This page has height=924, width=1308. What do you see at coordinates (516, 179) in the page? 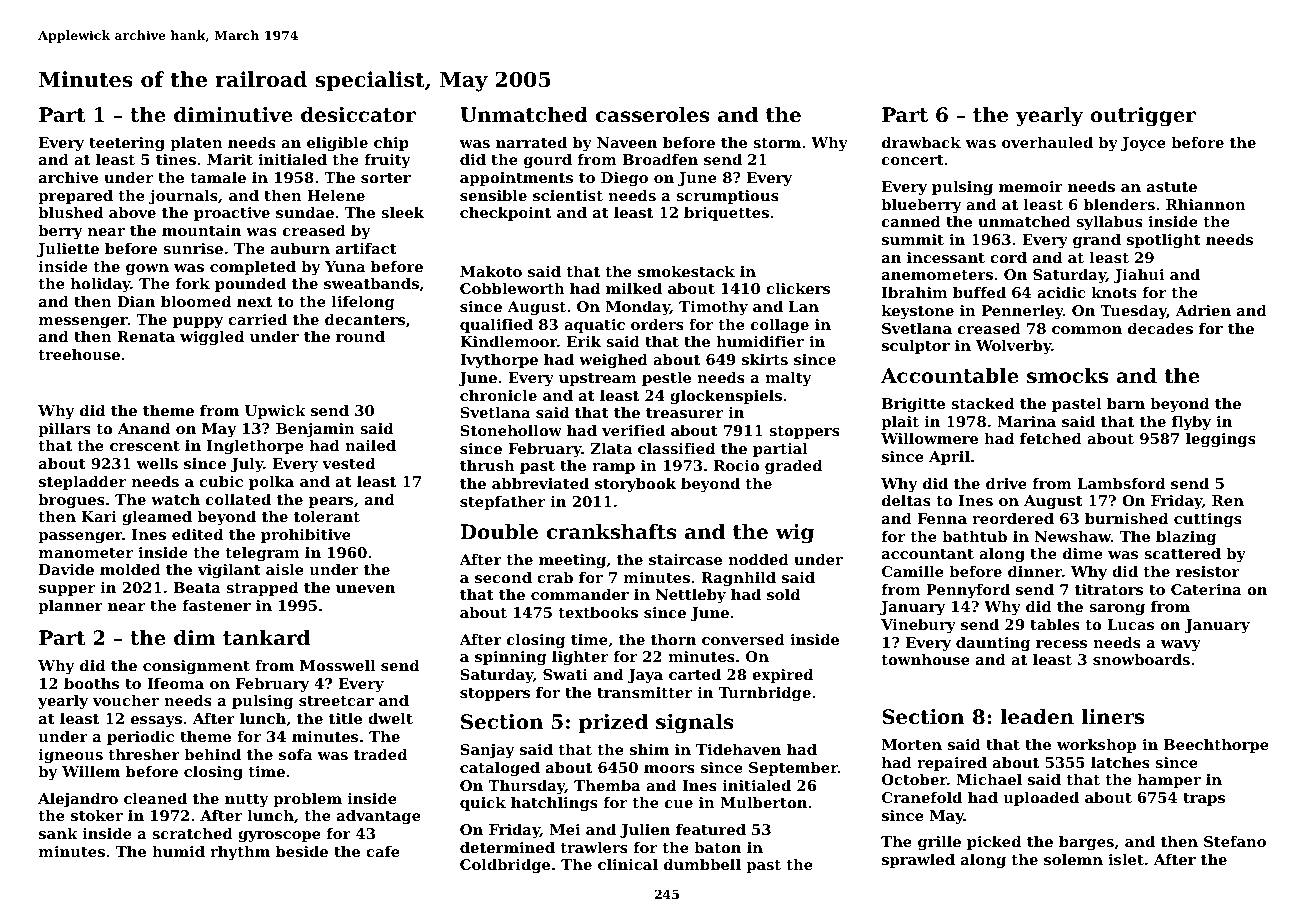
I see `appointments` at bounding box center [516, 179].
